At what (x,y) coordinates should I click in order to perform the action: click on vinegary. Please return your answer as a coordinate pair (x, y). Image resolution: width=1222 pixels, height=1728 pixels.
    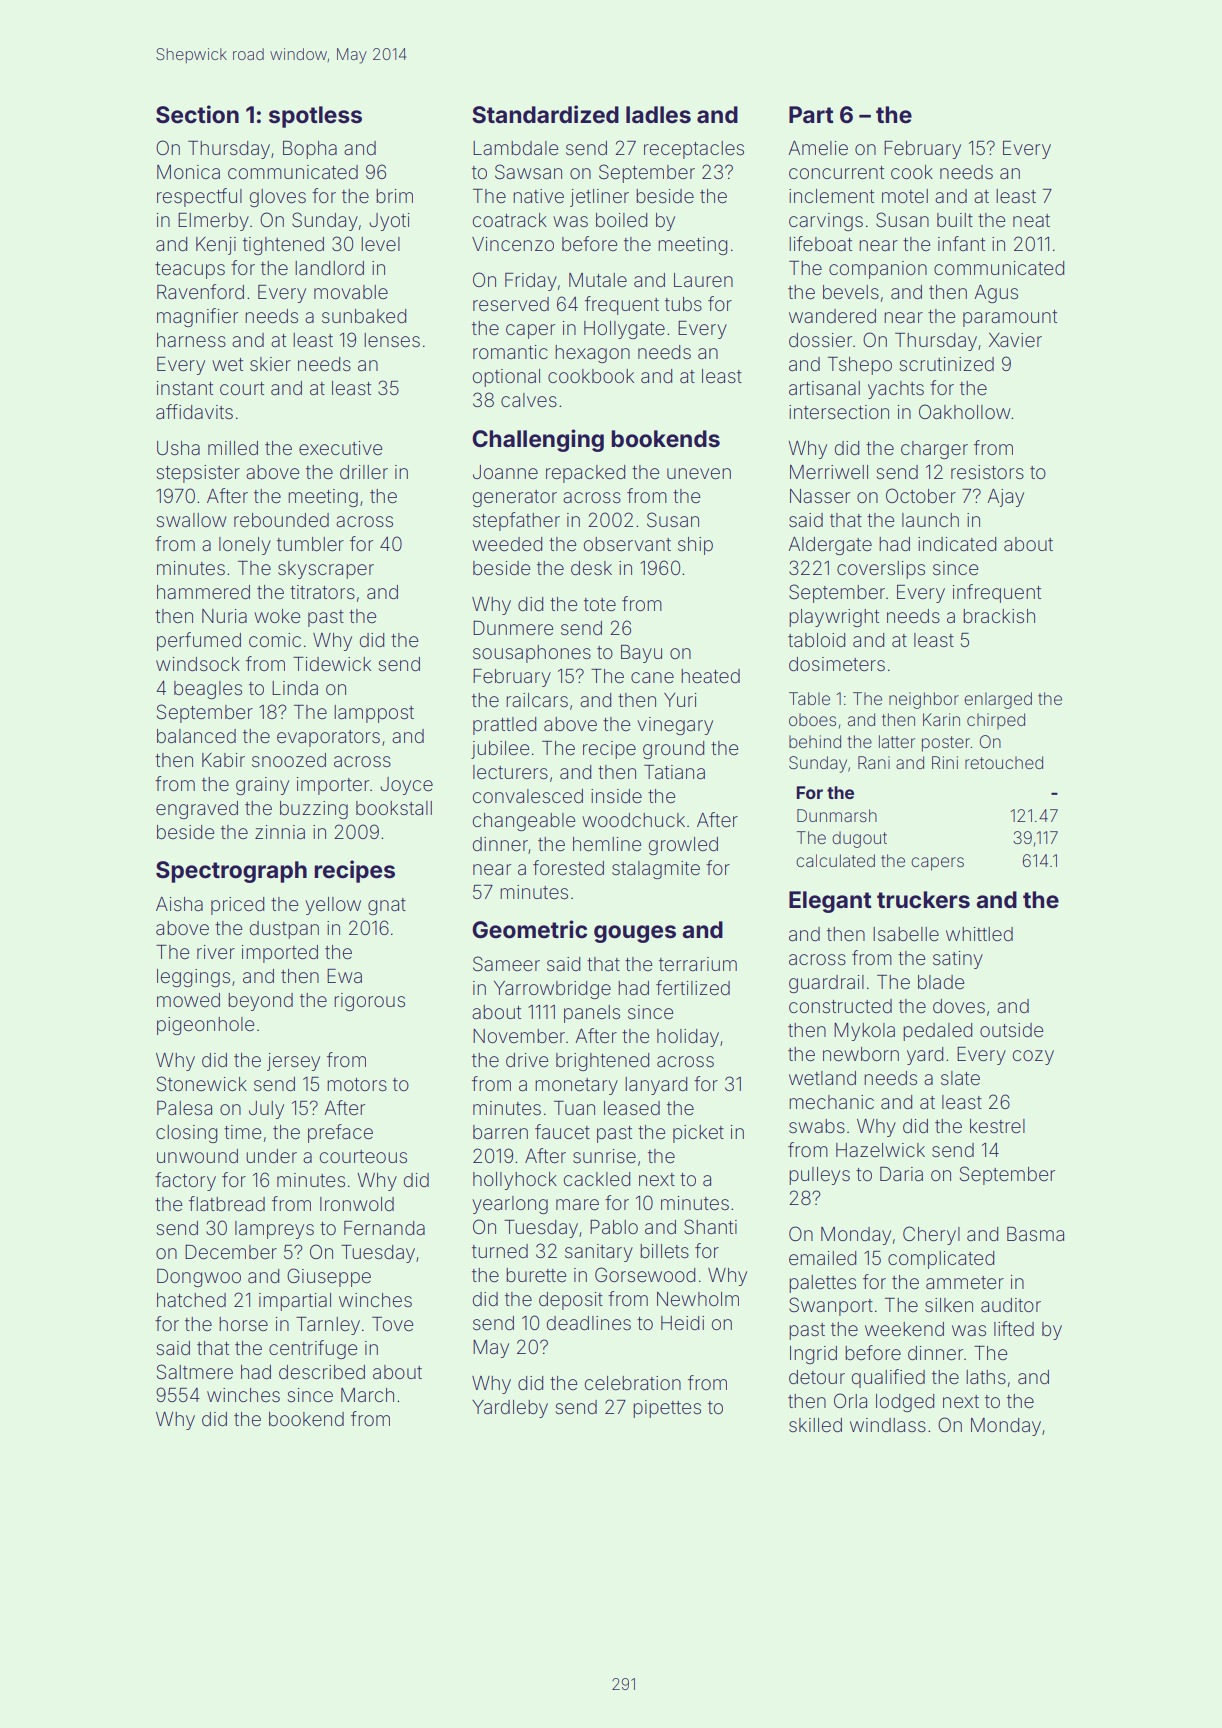
    Looking at the image, I should click on (675, 726).
